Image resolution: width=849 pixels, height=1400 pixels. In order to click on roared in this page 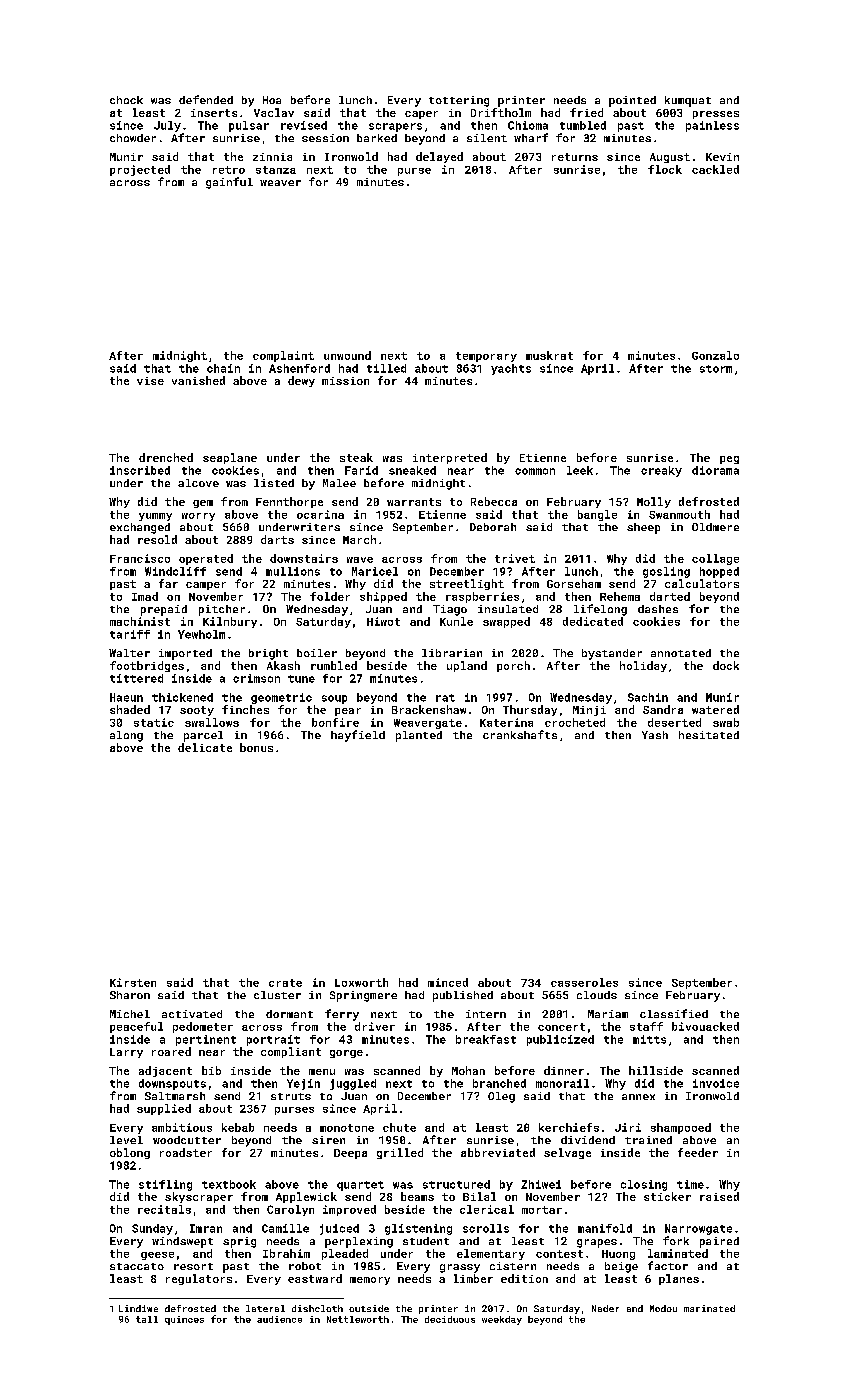, I will do `click(171, 1051)`.
